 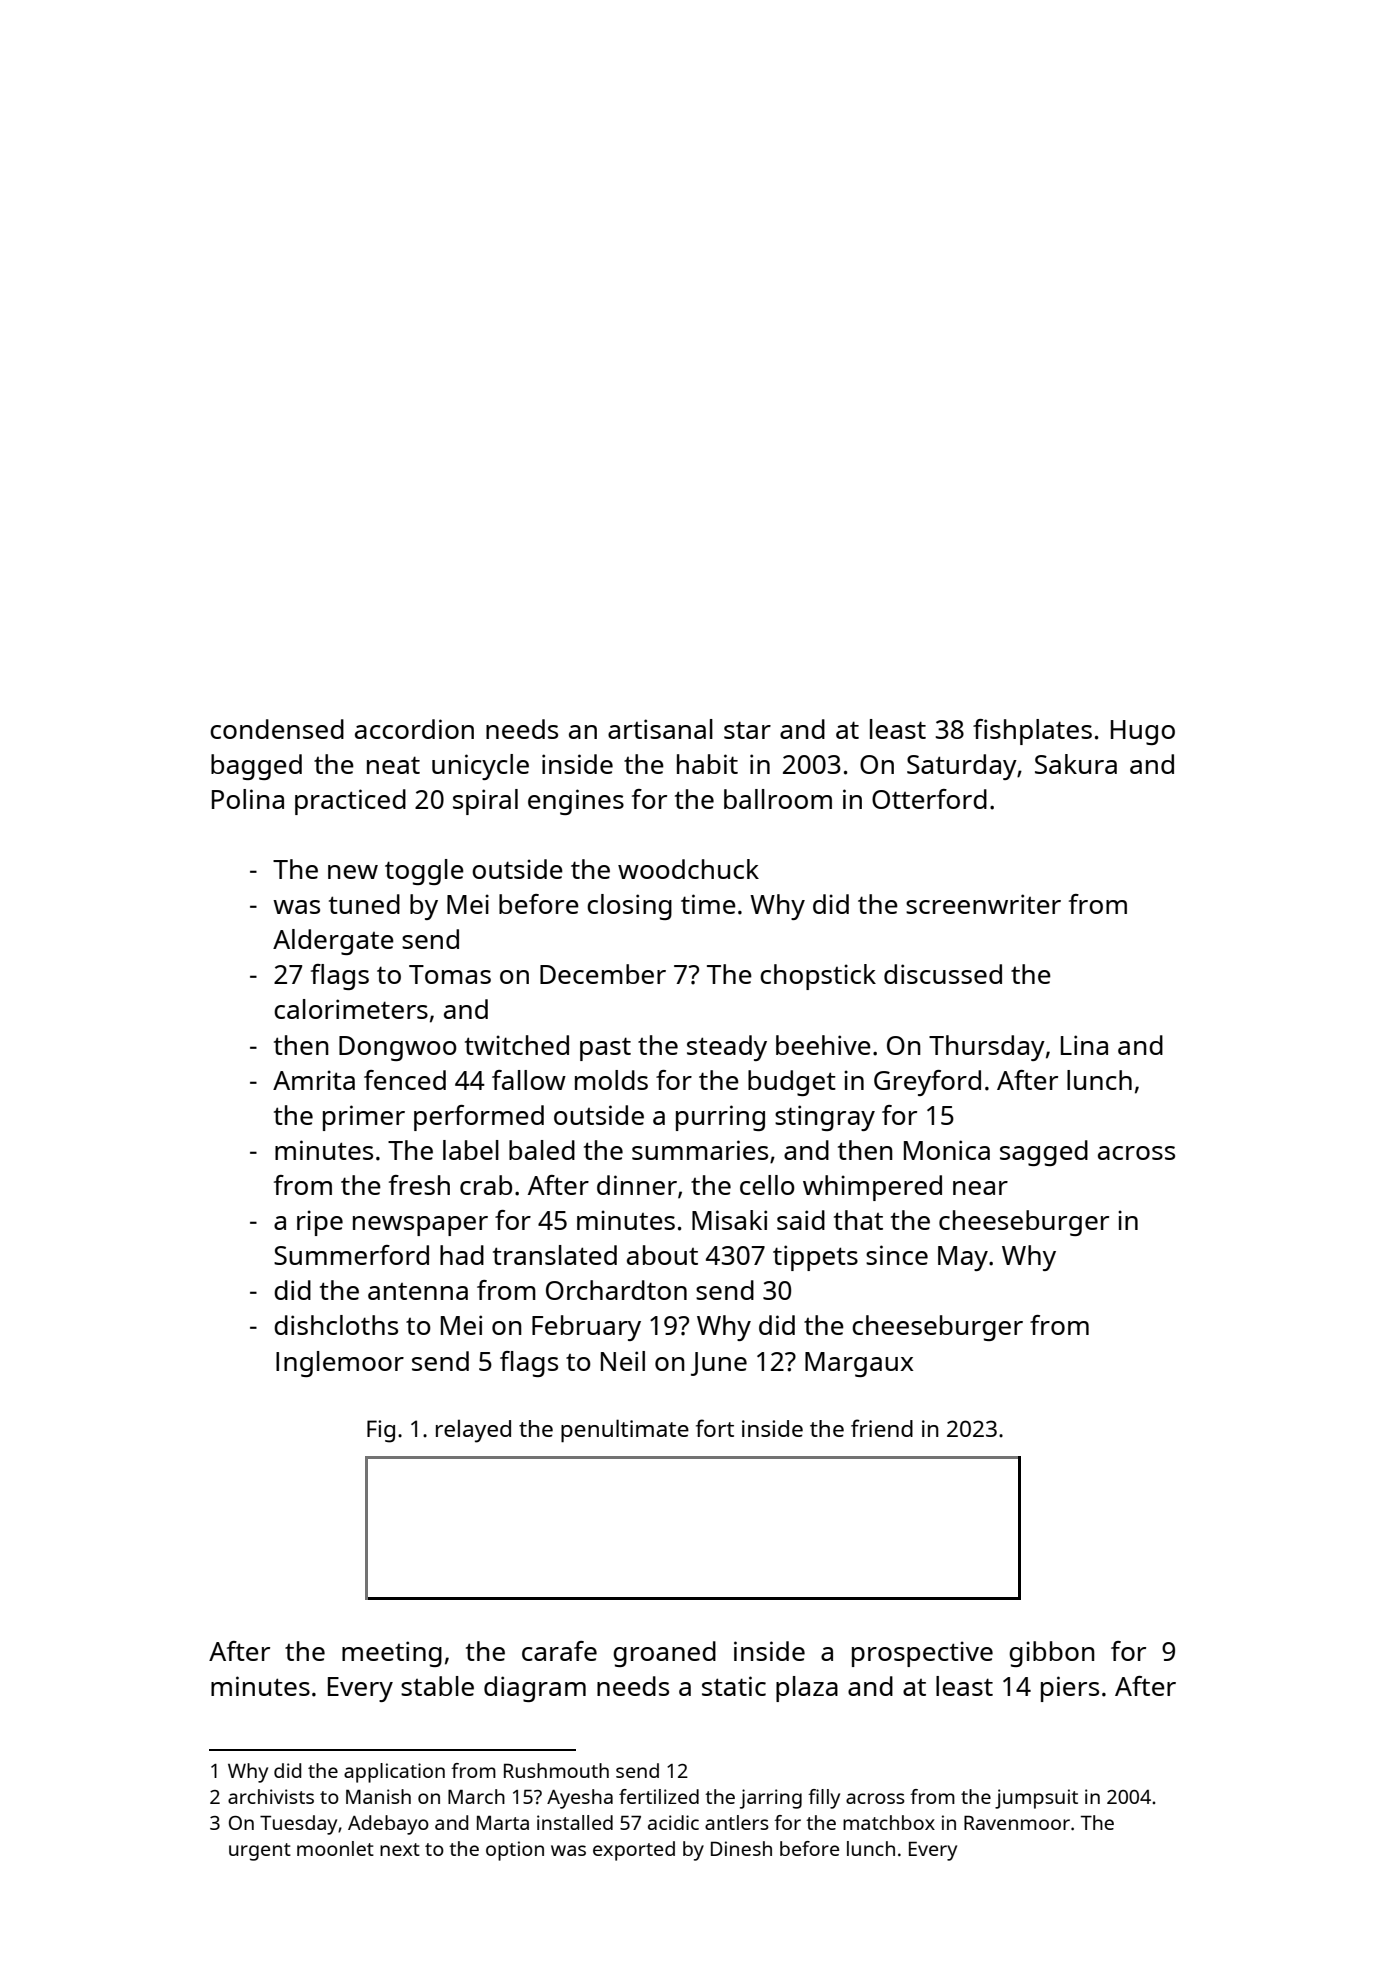 What do you see at coordinates (962, 767) in the document?
I see `Saturday` at bounding box center [962, 767].
